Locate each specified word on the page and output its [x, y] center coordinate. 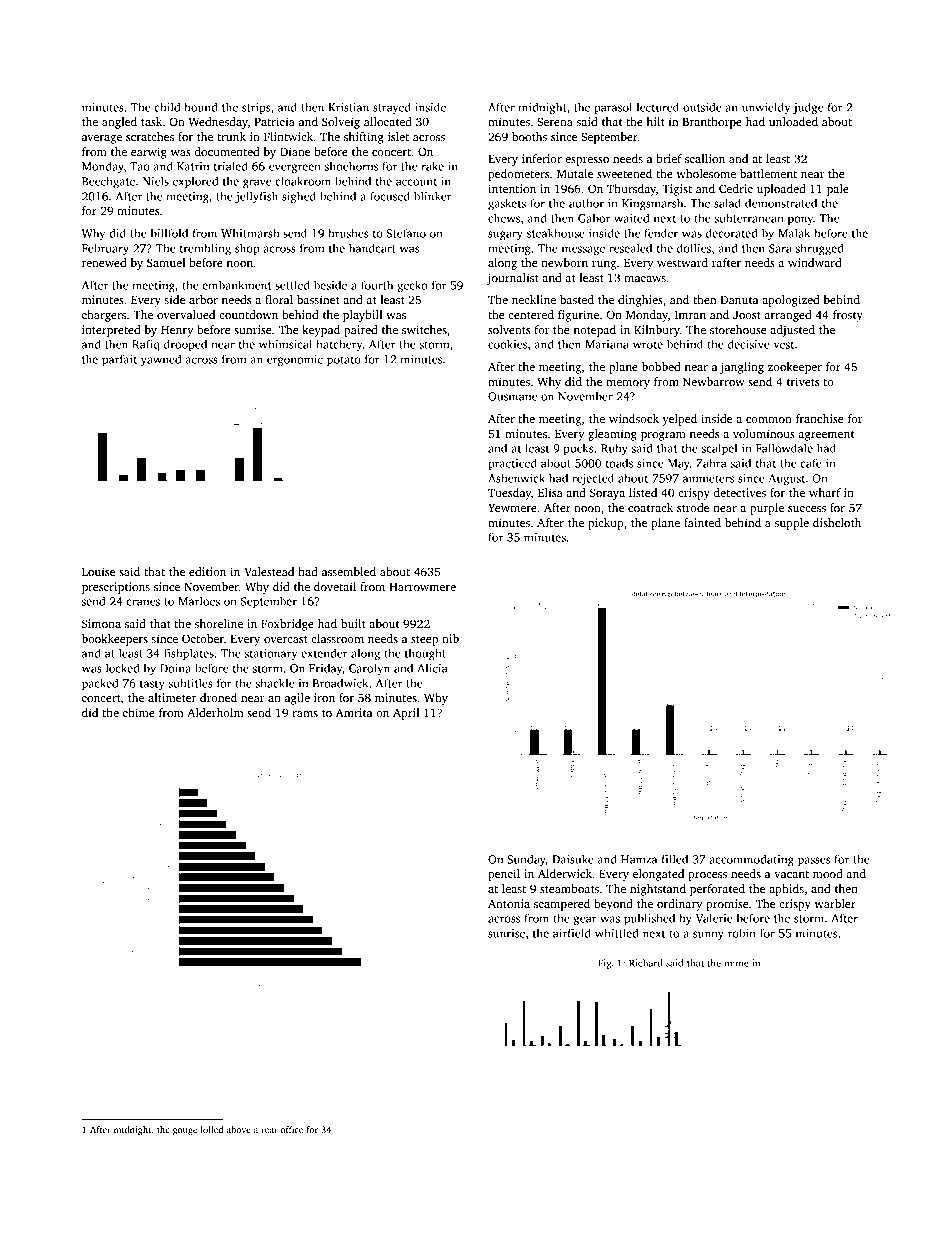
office [292, 1129]
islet [398, 136]
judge [808, 108]
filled [674, 859]
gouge [185, 1131]
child [167, 107]
